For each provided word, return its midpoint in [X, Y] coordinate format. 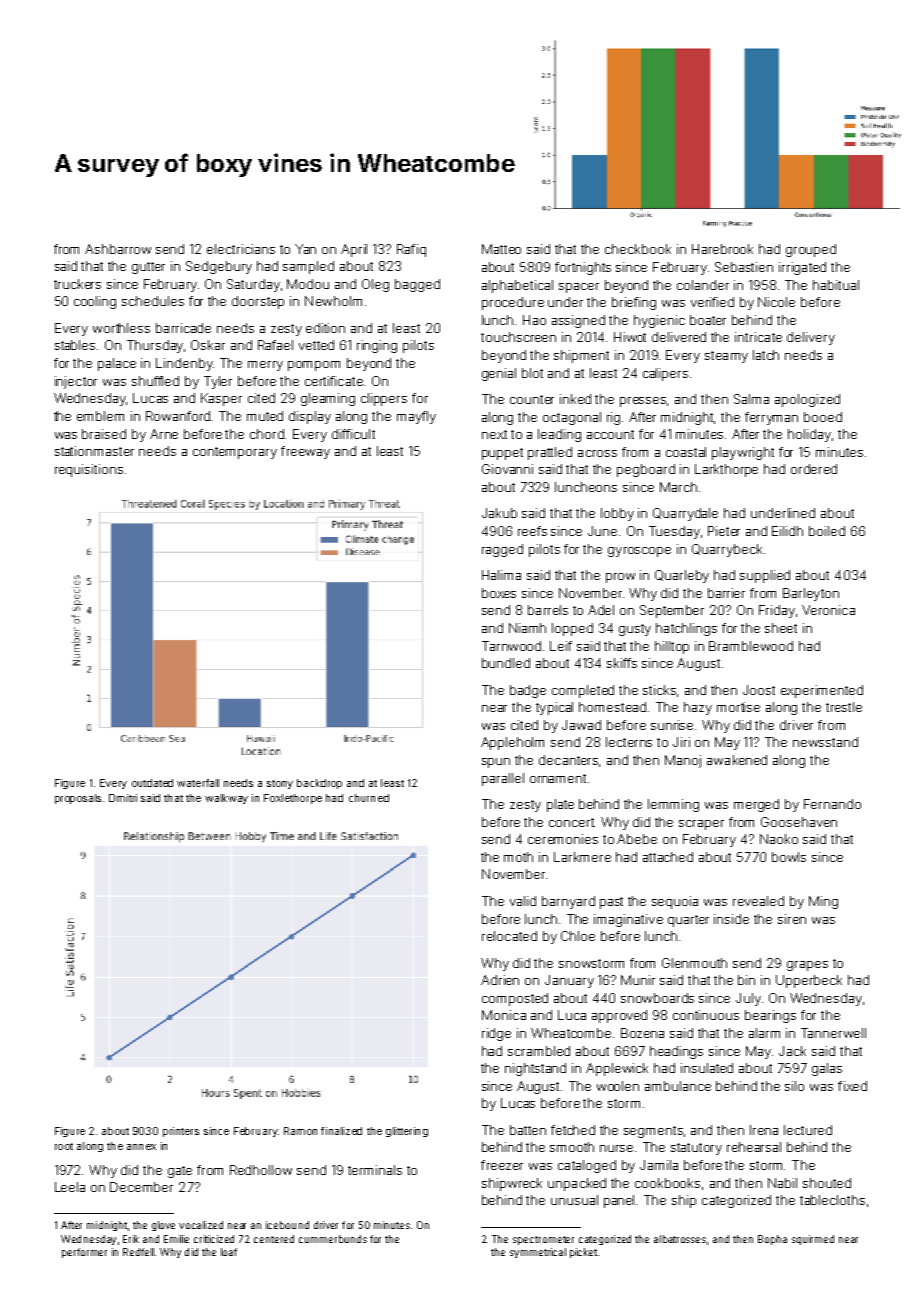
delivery [811, 338]
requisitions [89, 470]
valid [523, 901]
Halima [501, 575]
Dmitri [123, 798]
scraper [701, 825]
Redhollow [261, 1170]
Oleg [375, 285]
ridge [496, 1034]
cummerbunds [333, 1239]
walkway [226, 799]
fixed [852, 1086]
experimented [822, 691]
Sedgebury [219, 267]
